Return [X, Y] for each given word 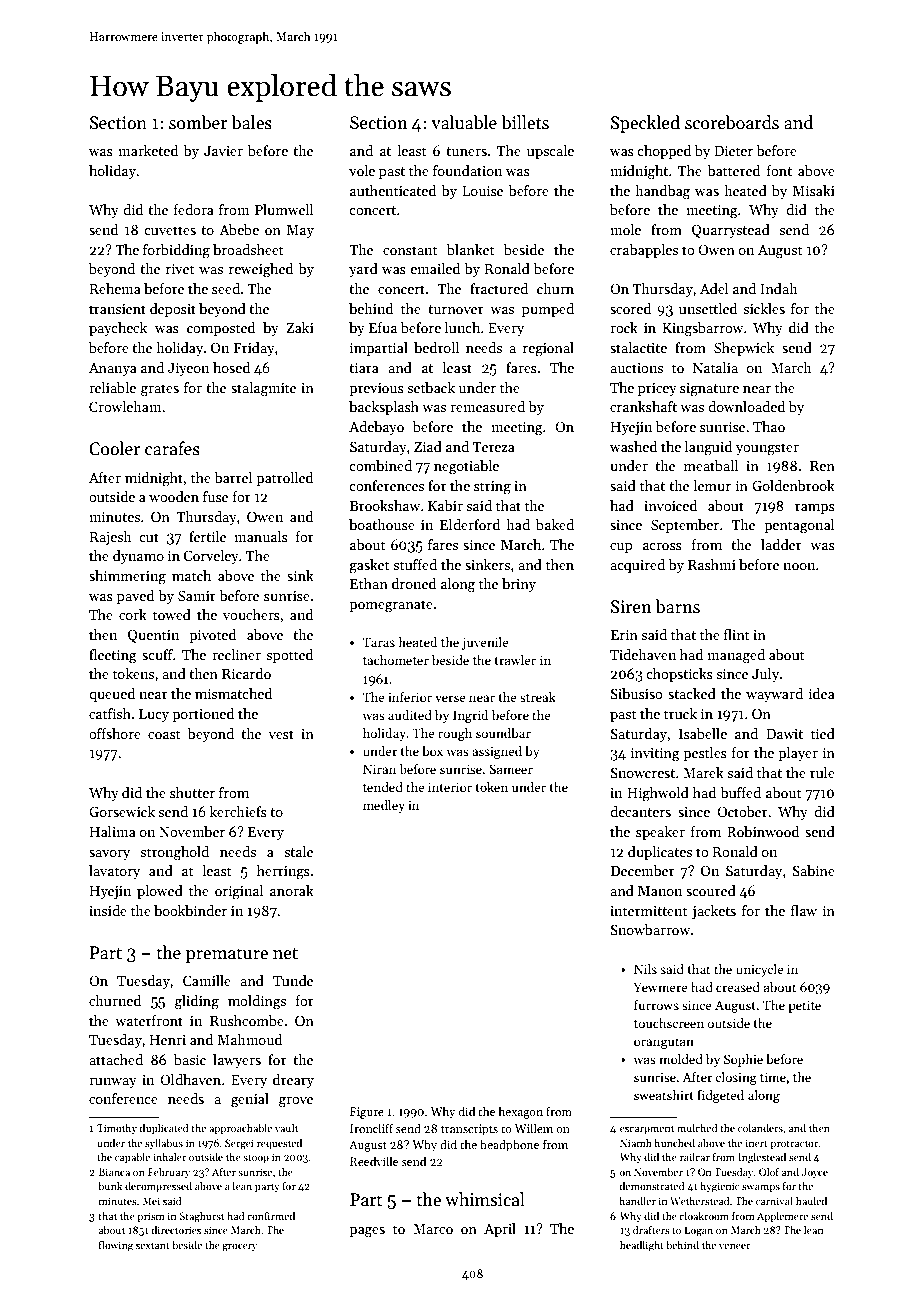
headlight [642, 1246]
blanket [471, 249]
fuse [215, 496]
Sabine [813, 870]
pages [367, 1232]
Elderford [470, 524]
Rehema [115, 288]
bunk [110, 1186]
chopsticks [679, 675]
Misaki [814, 190]
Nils [645, 969]
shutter [192, 792]
